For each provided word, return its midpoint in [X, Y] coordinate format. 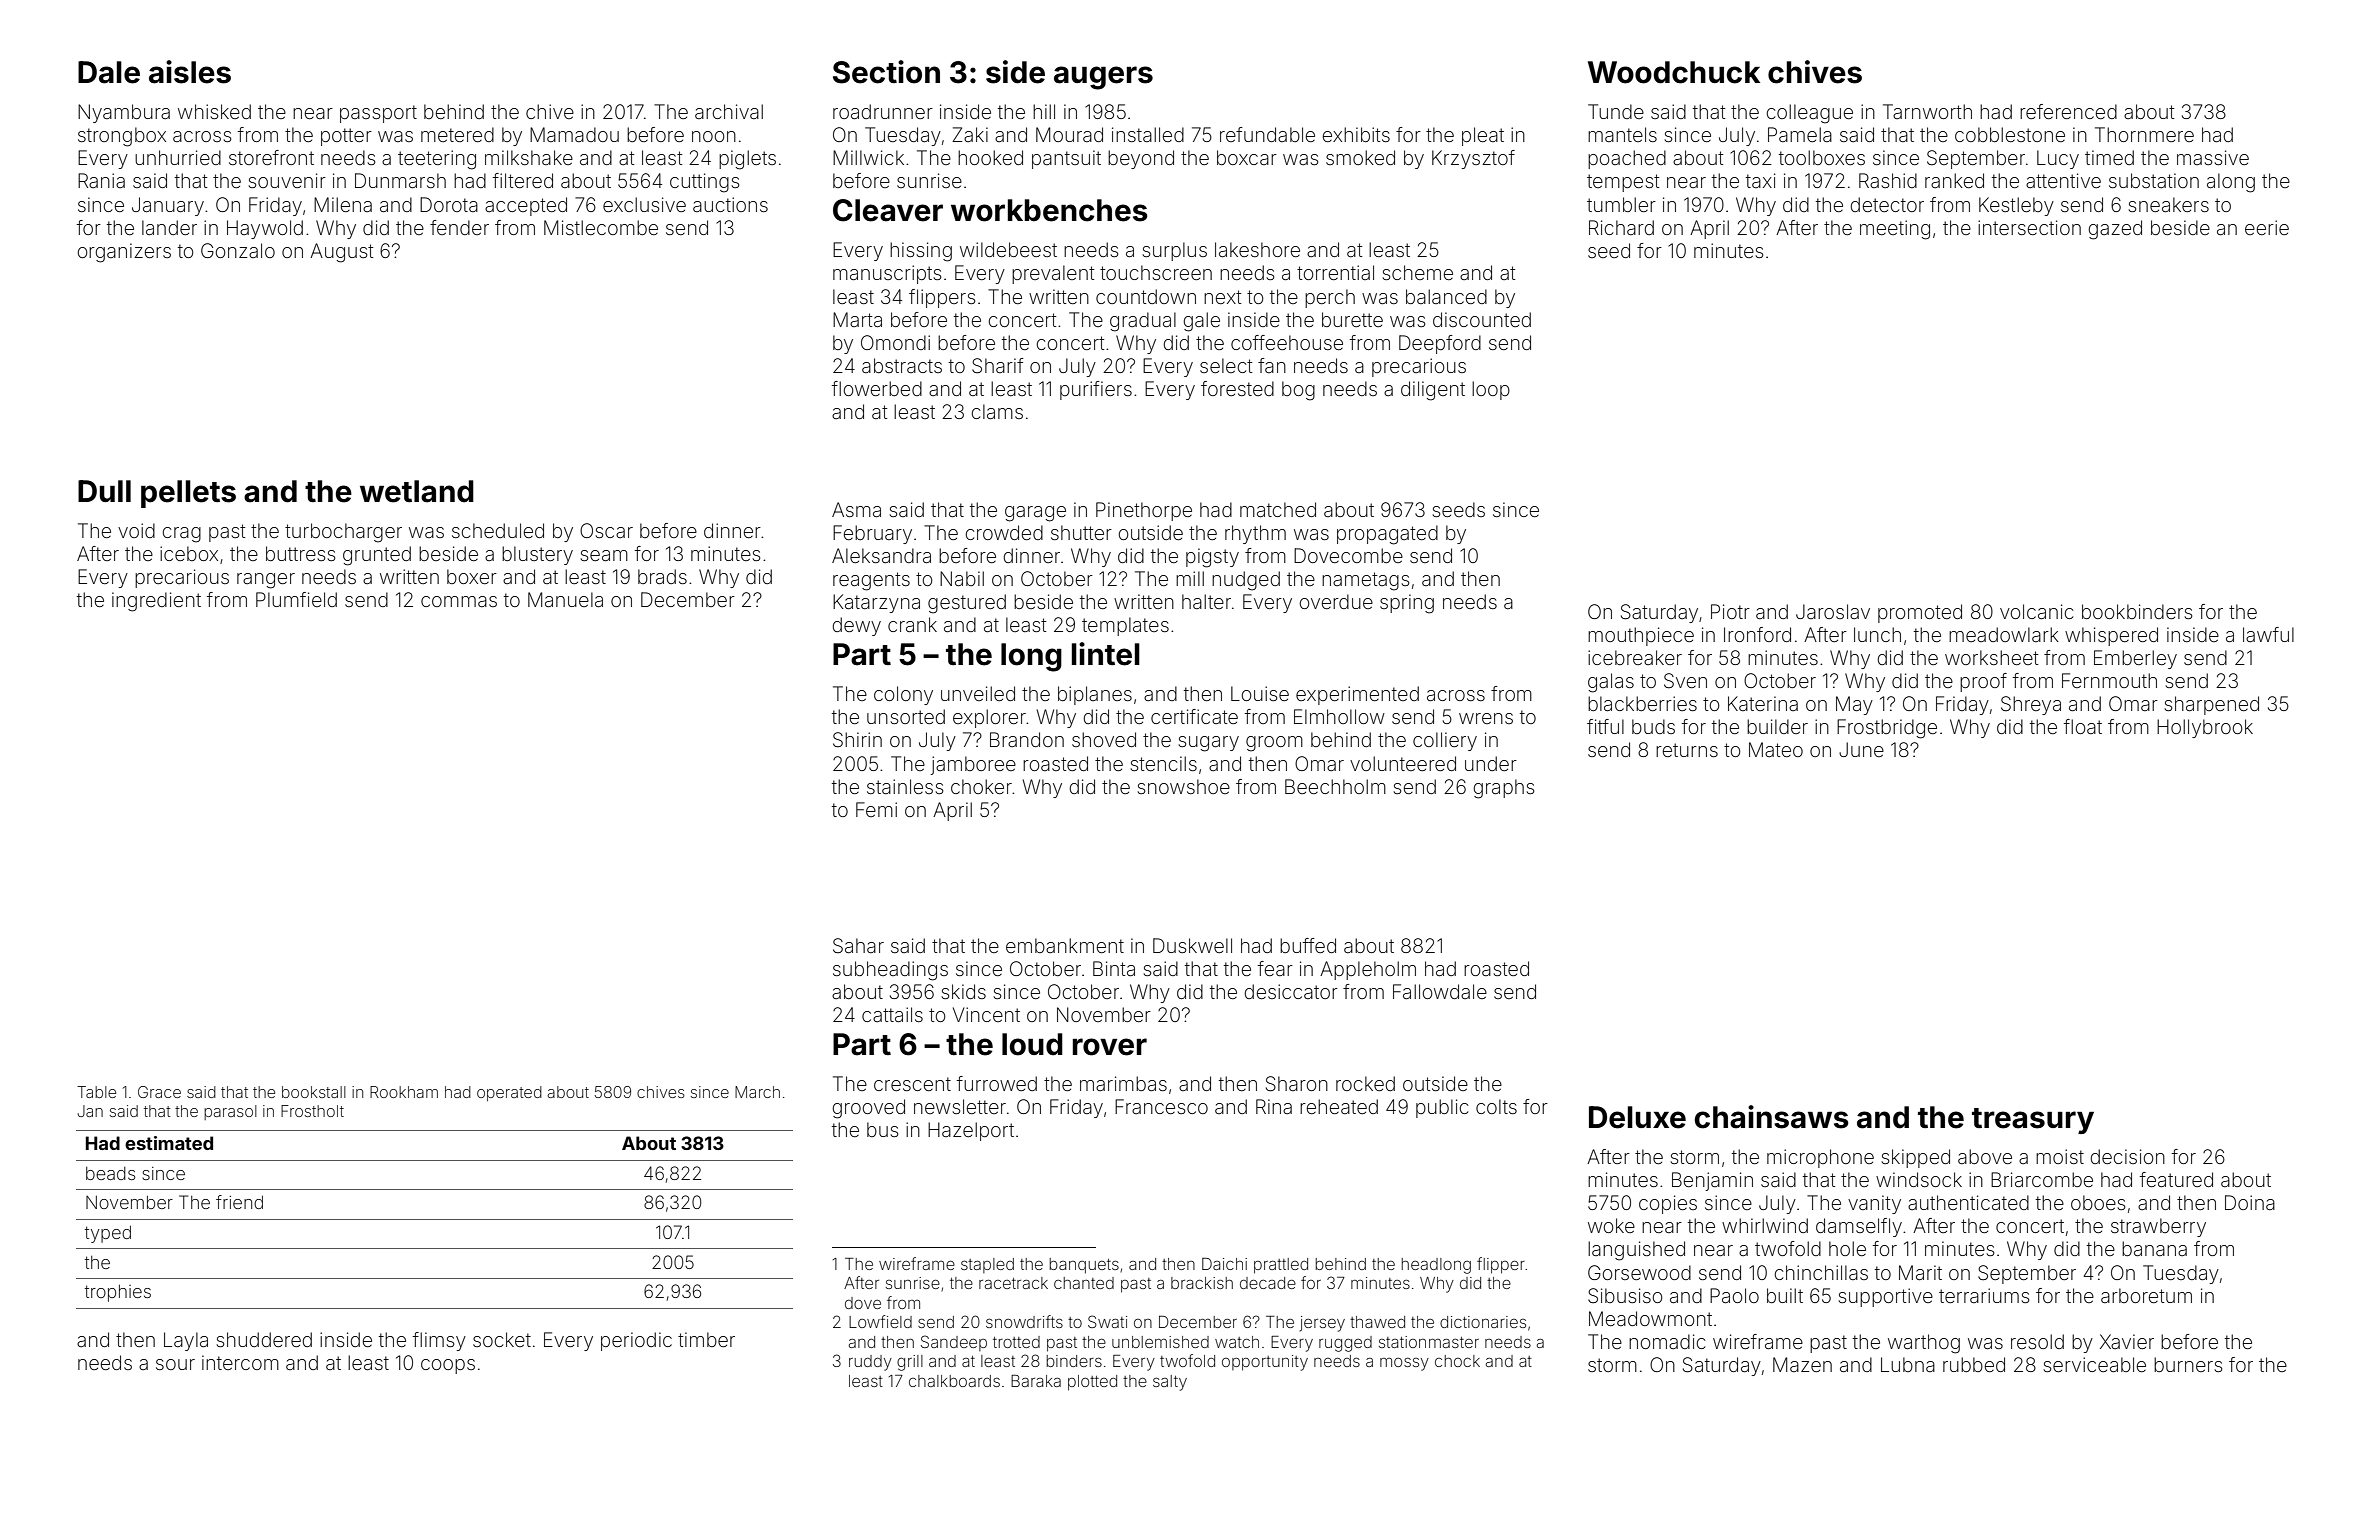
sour [175, 1364]
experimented [1357, 695]
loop [1491, 390]
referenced [2068, 111]
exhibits [1356, 134]
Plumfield [296, 599]
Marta [857, 319]
